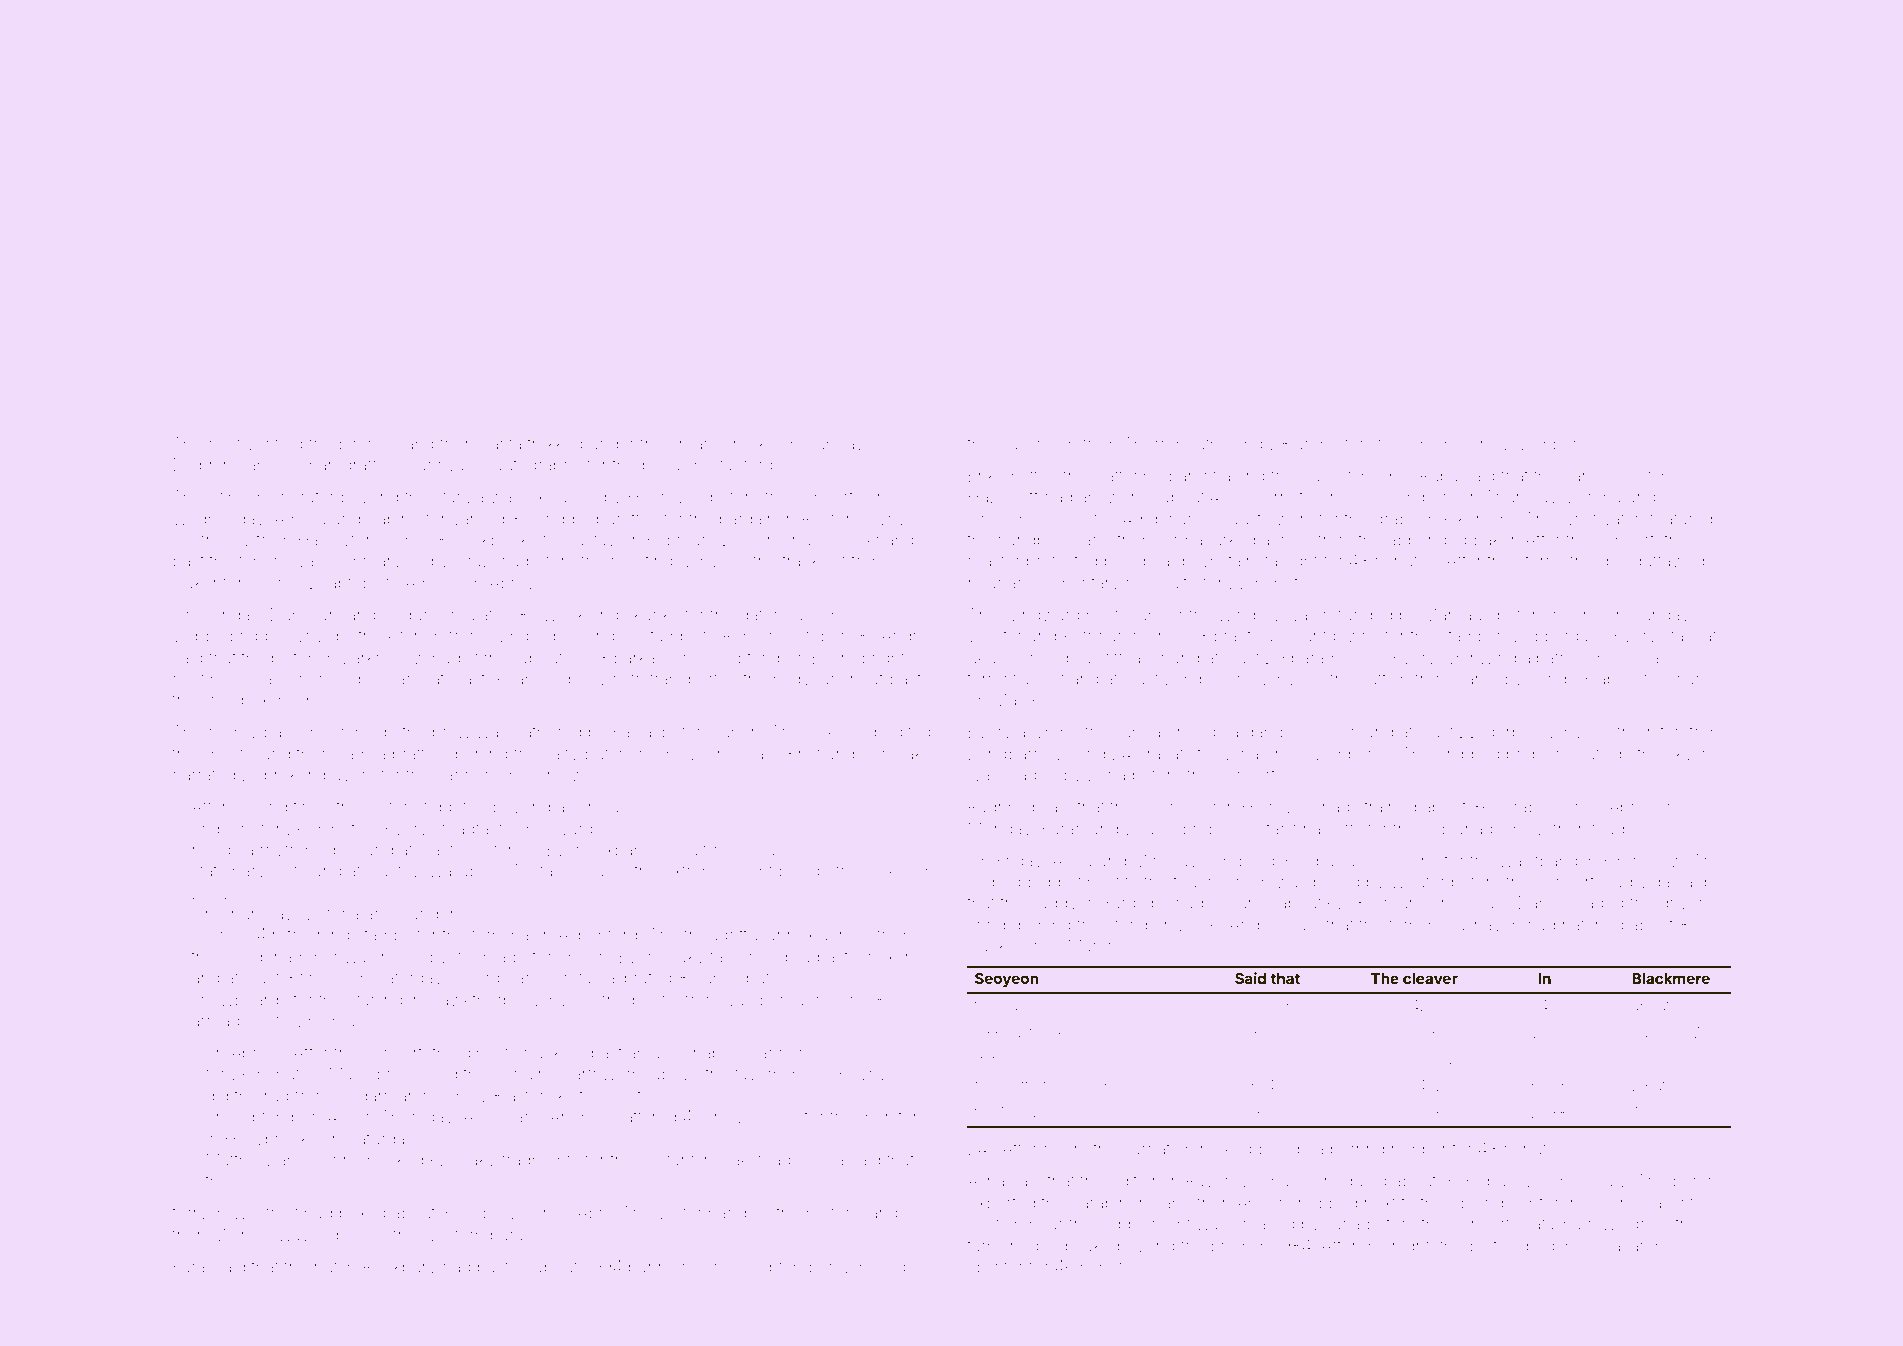  I want to click on bolt, so click(1483, 1246).
